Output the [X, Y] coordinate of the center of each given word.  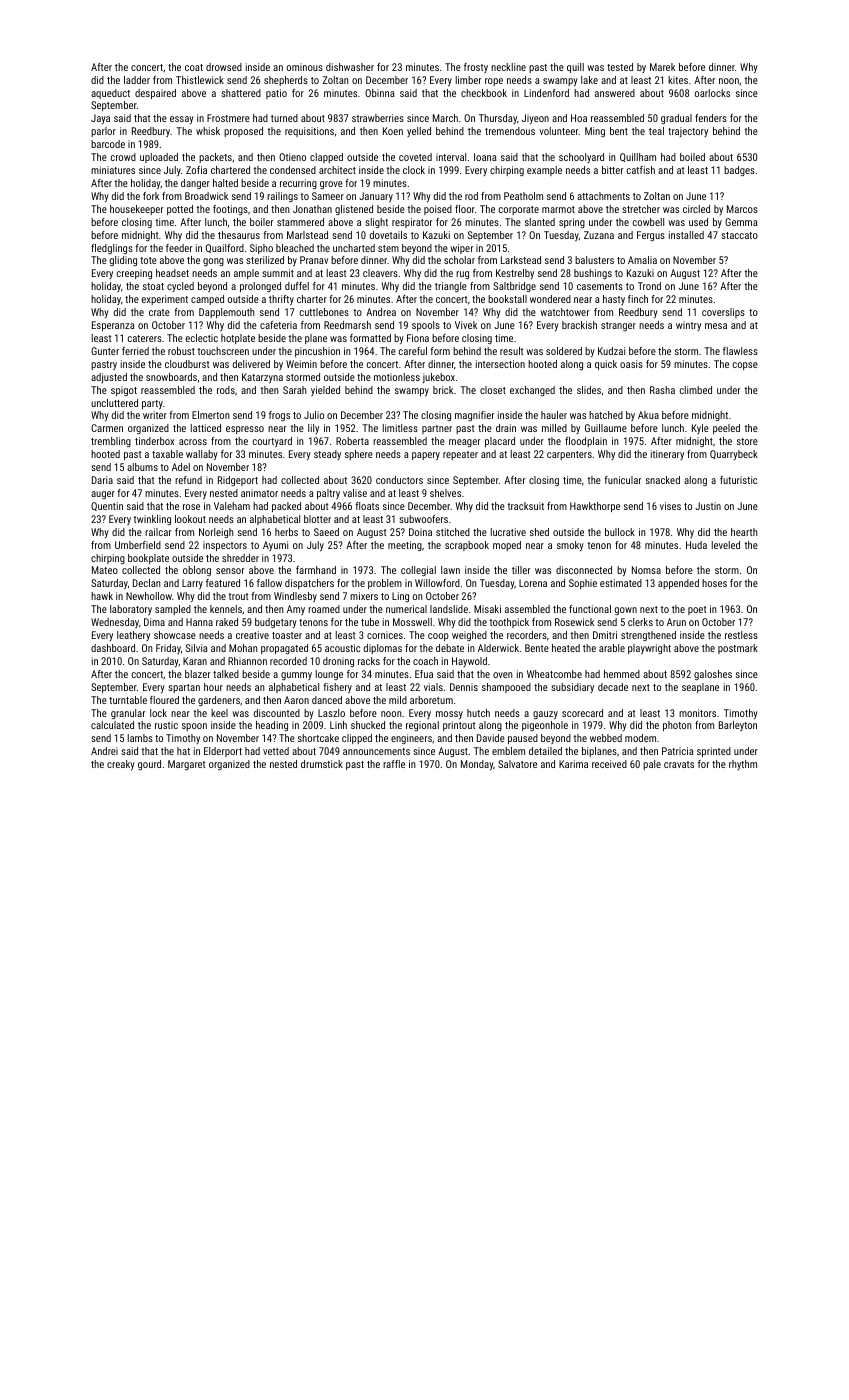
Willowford [437, 583]
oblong [197, 571]
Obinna [379, 93]
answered [615, 93]
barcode [108, 144]
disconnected [584, 570]
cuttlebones [324, 312]
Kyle [700, 429]
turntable [128, 700]
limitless [400, 428]
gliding [123, 261]
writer [155, 415]
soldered [564, 351]
